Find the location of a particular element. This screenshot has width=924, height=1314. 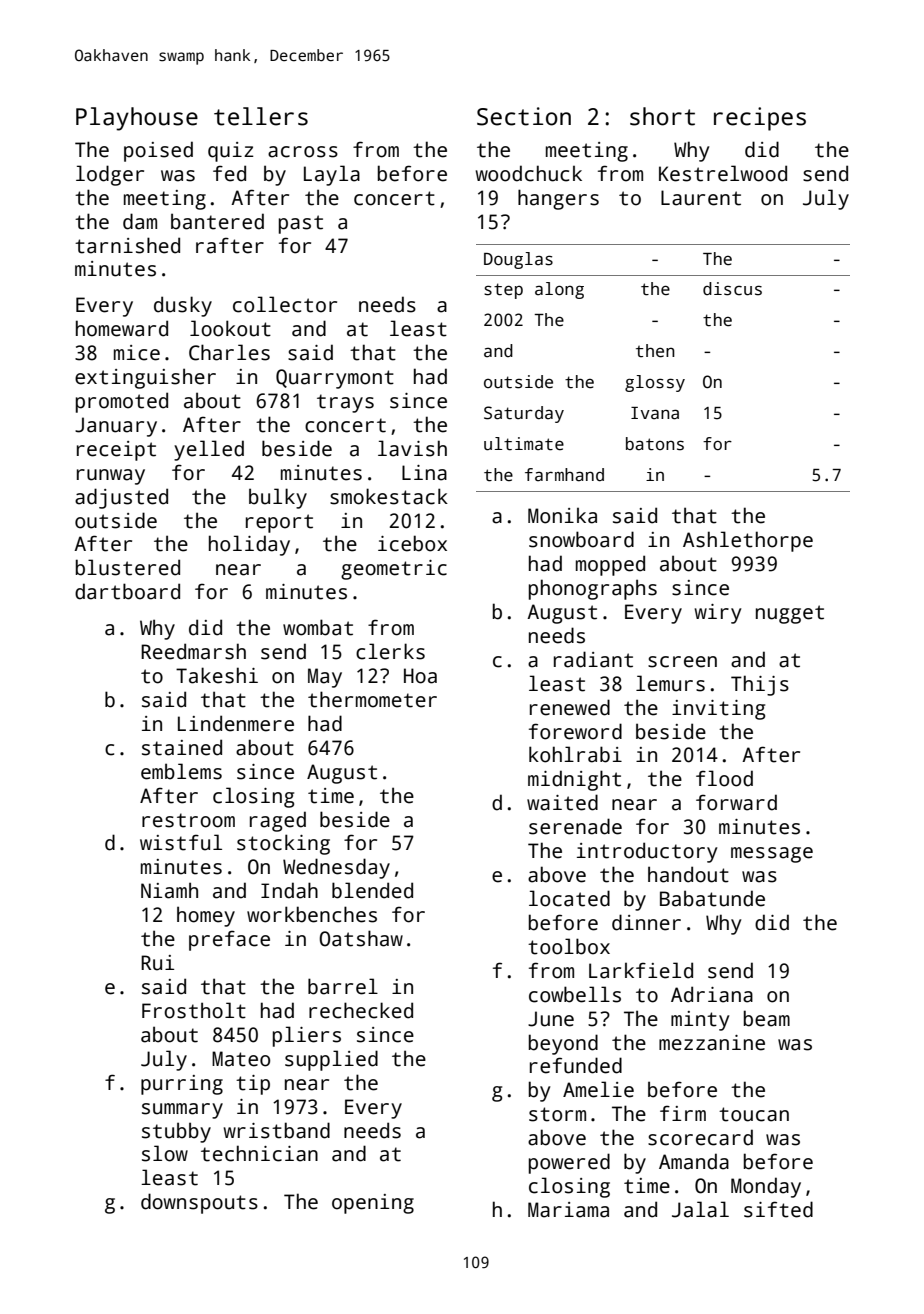

recipes is located at coordinates (760, 119).
